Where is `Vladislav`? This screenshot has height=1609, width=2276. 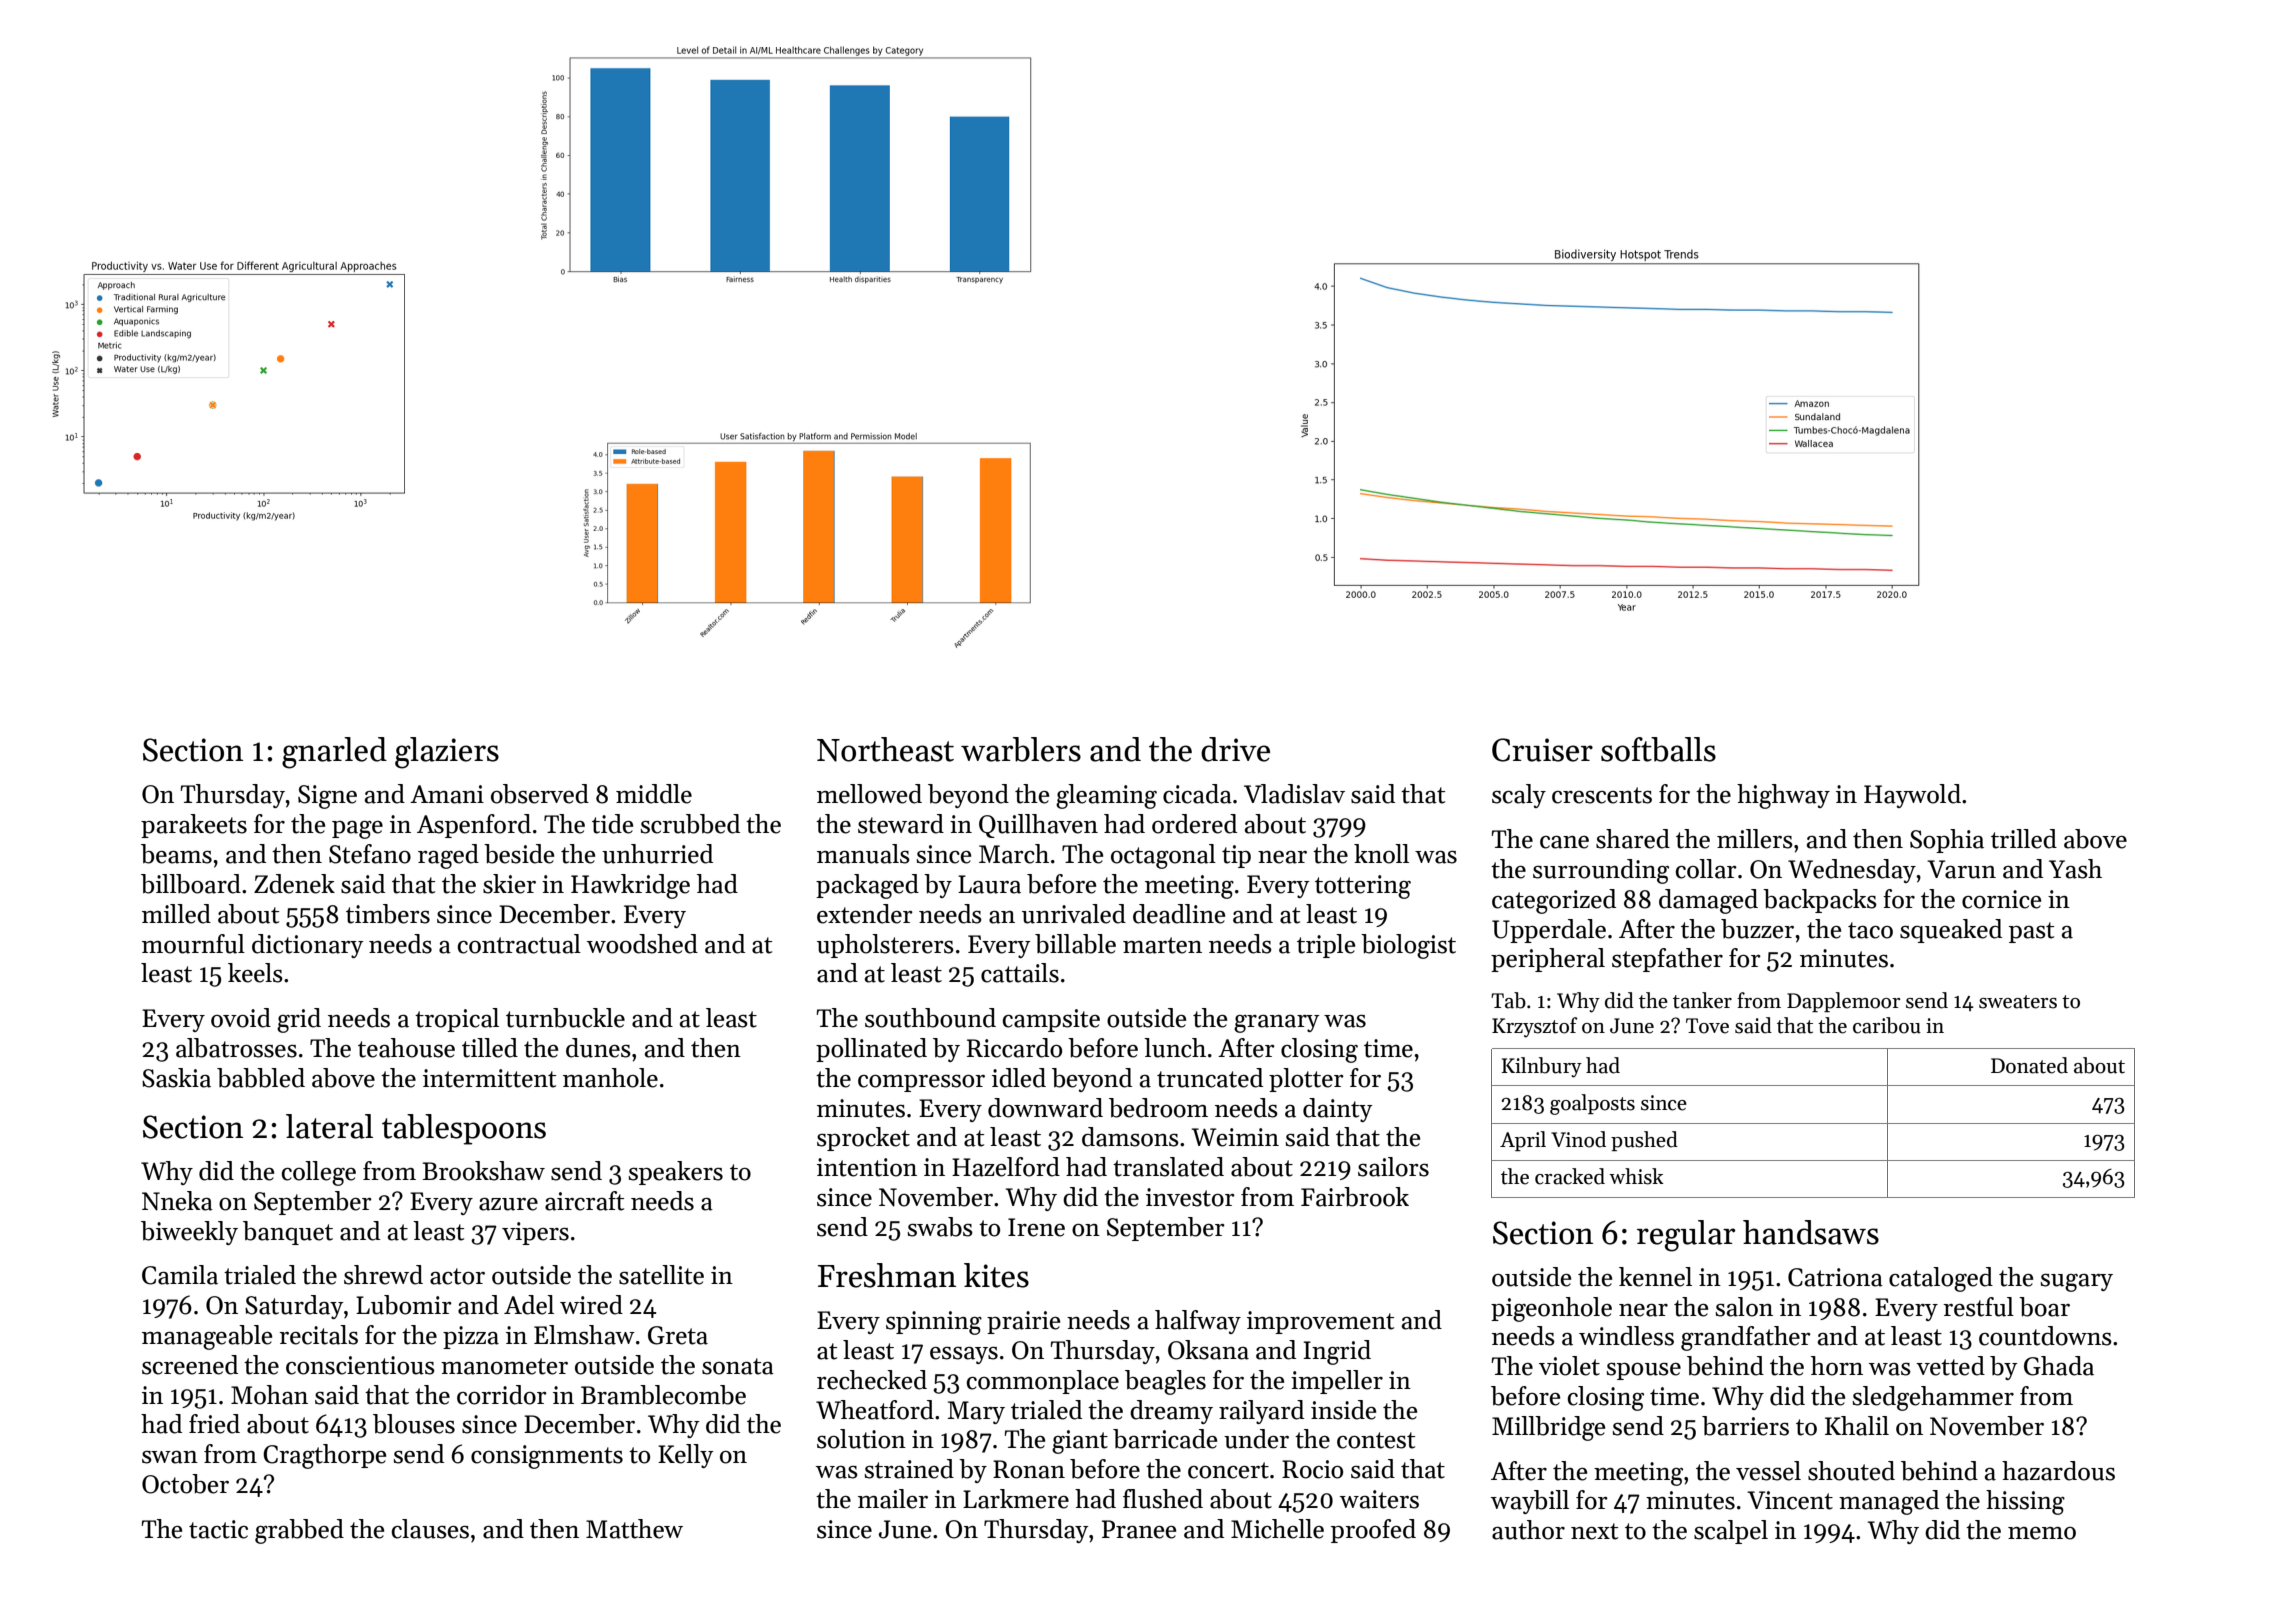 Vladislav is located at coordinates (1294, 794).
